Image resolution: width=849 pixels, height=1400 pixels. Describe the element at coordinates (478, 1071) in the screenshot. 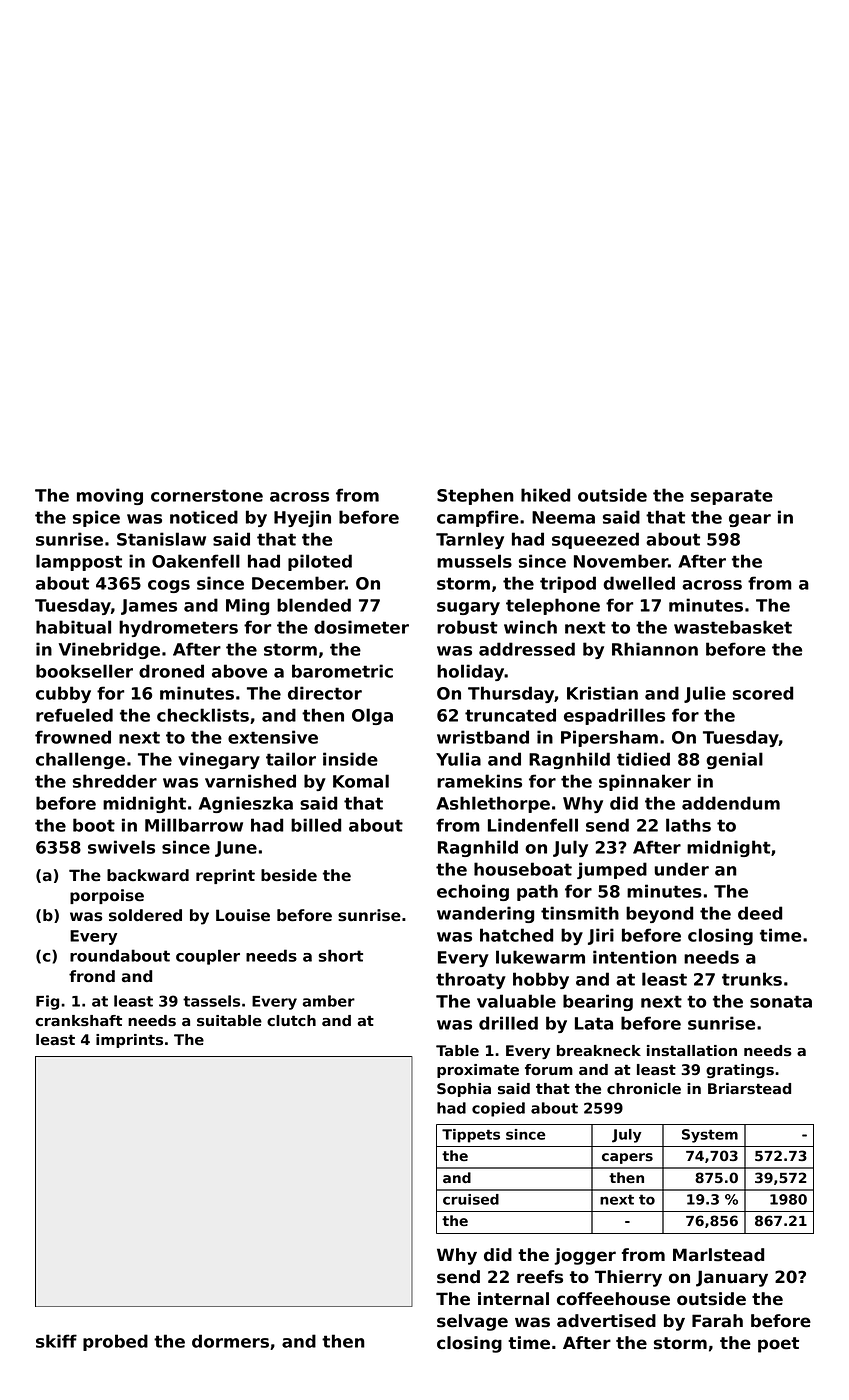

I see `proximate` at that location.
